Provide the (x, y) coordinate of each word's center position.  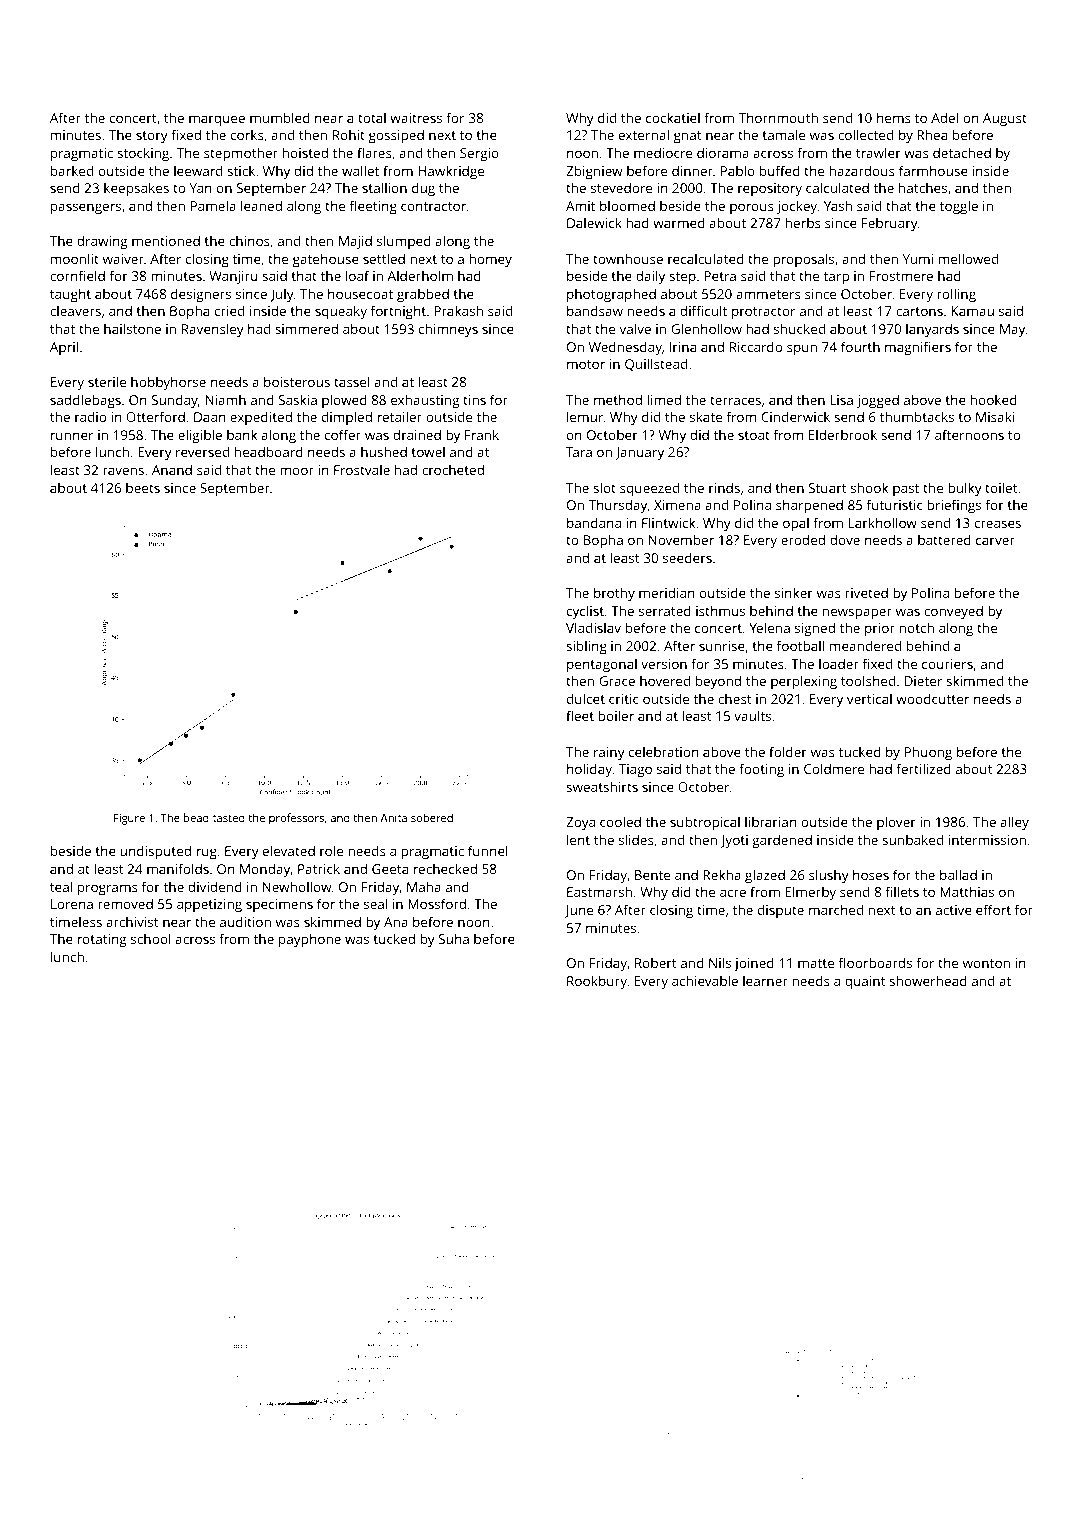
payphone (310, 940)
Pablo (738, 170)
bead (196, 817)
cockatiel (673, 117)
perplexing (804, 682)
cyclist (585, 612)
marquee (217, 120)
